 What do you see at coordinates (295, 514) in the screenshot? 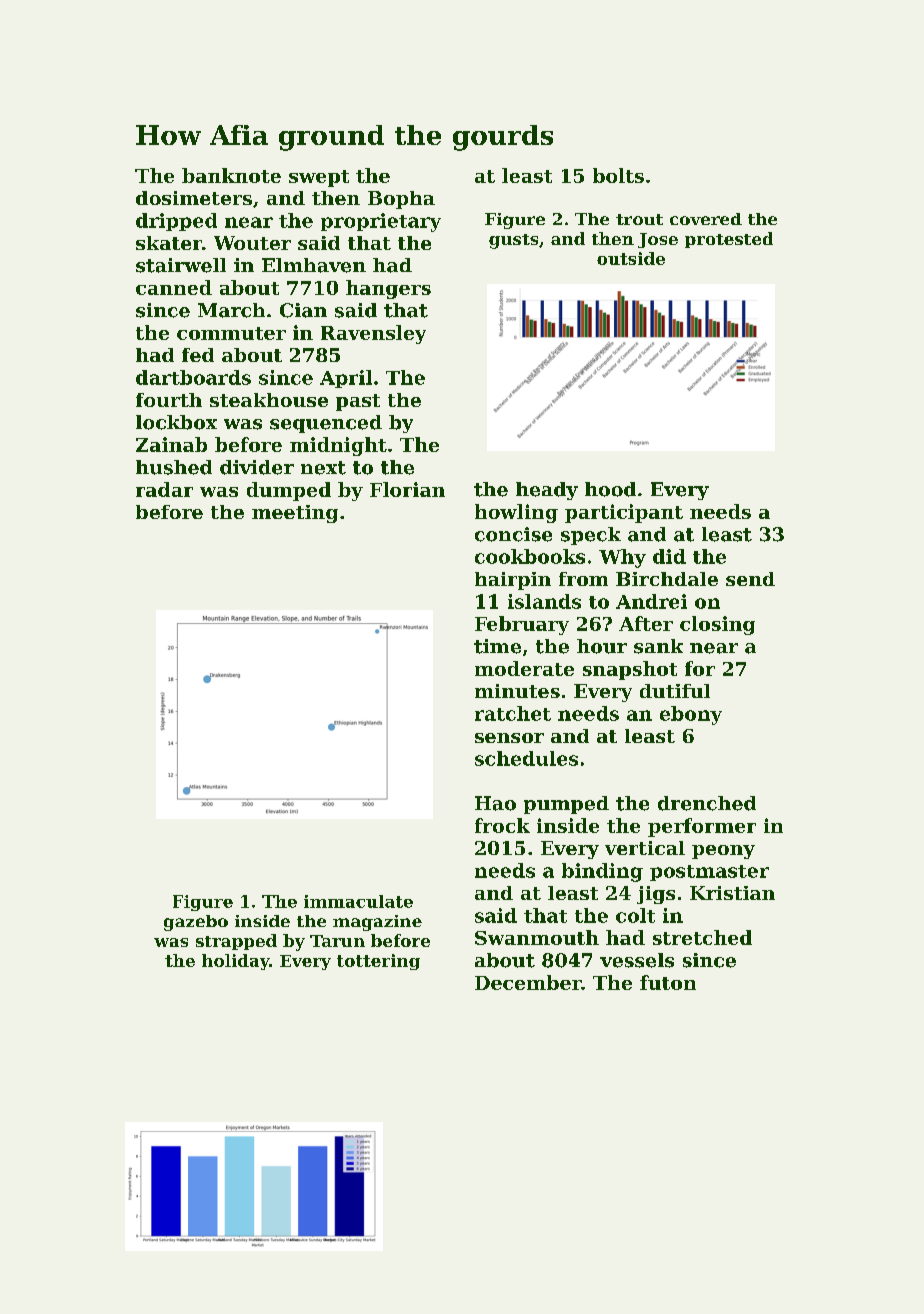
I see `meeting` at bounding box center [295, 514].
